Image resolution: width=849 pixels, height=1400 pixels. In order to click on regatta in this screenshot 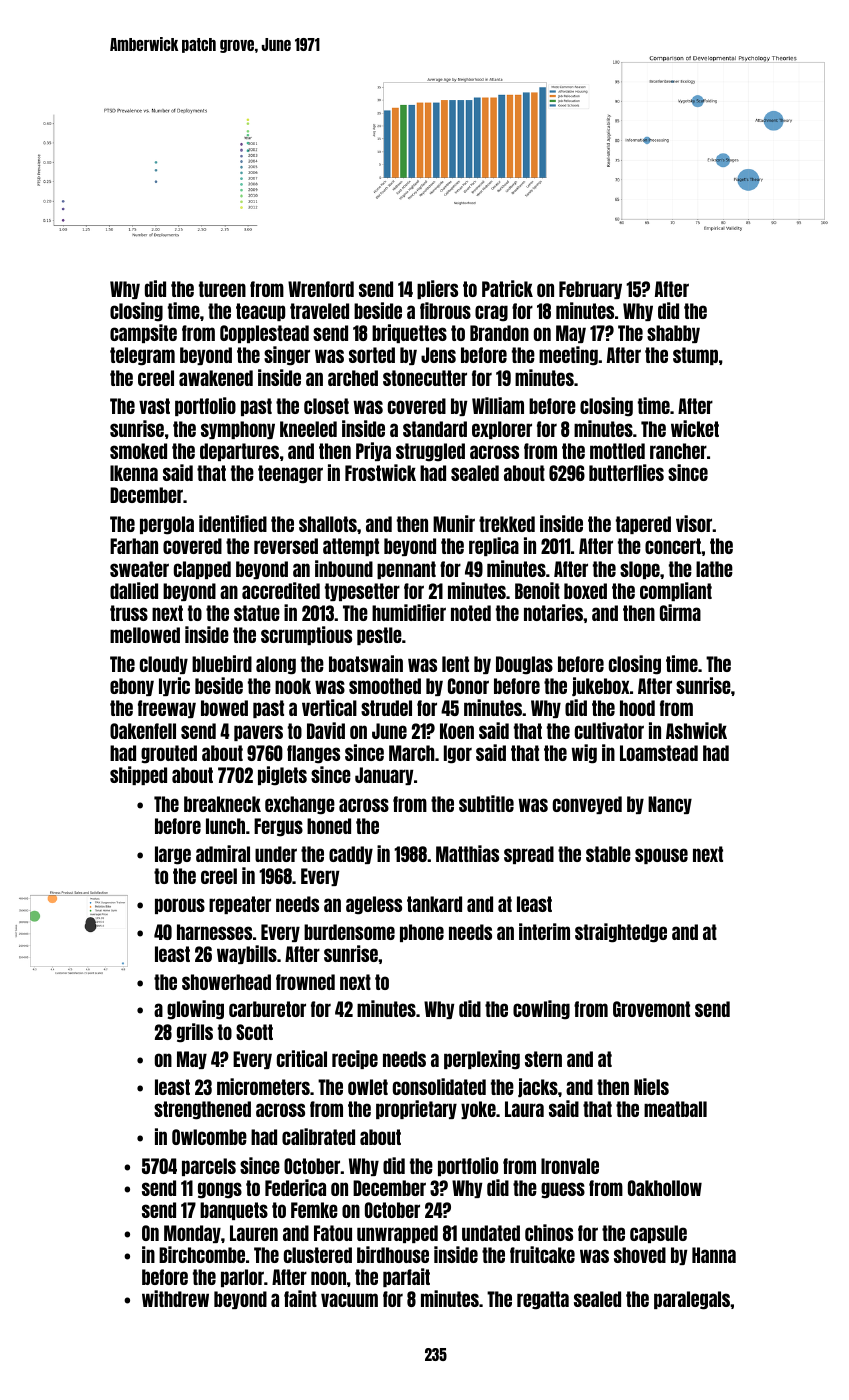, I will do `click(543, 1300)`.
